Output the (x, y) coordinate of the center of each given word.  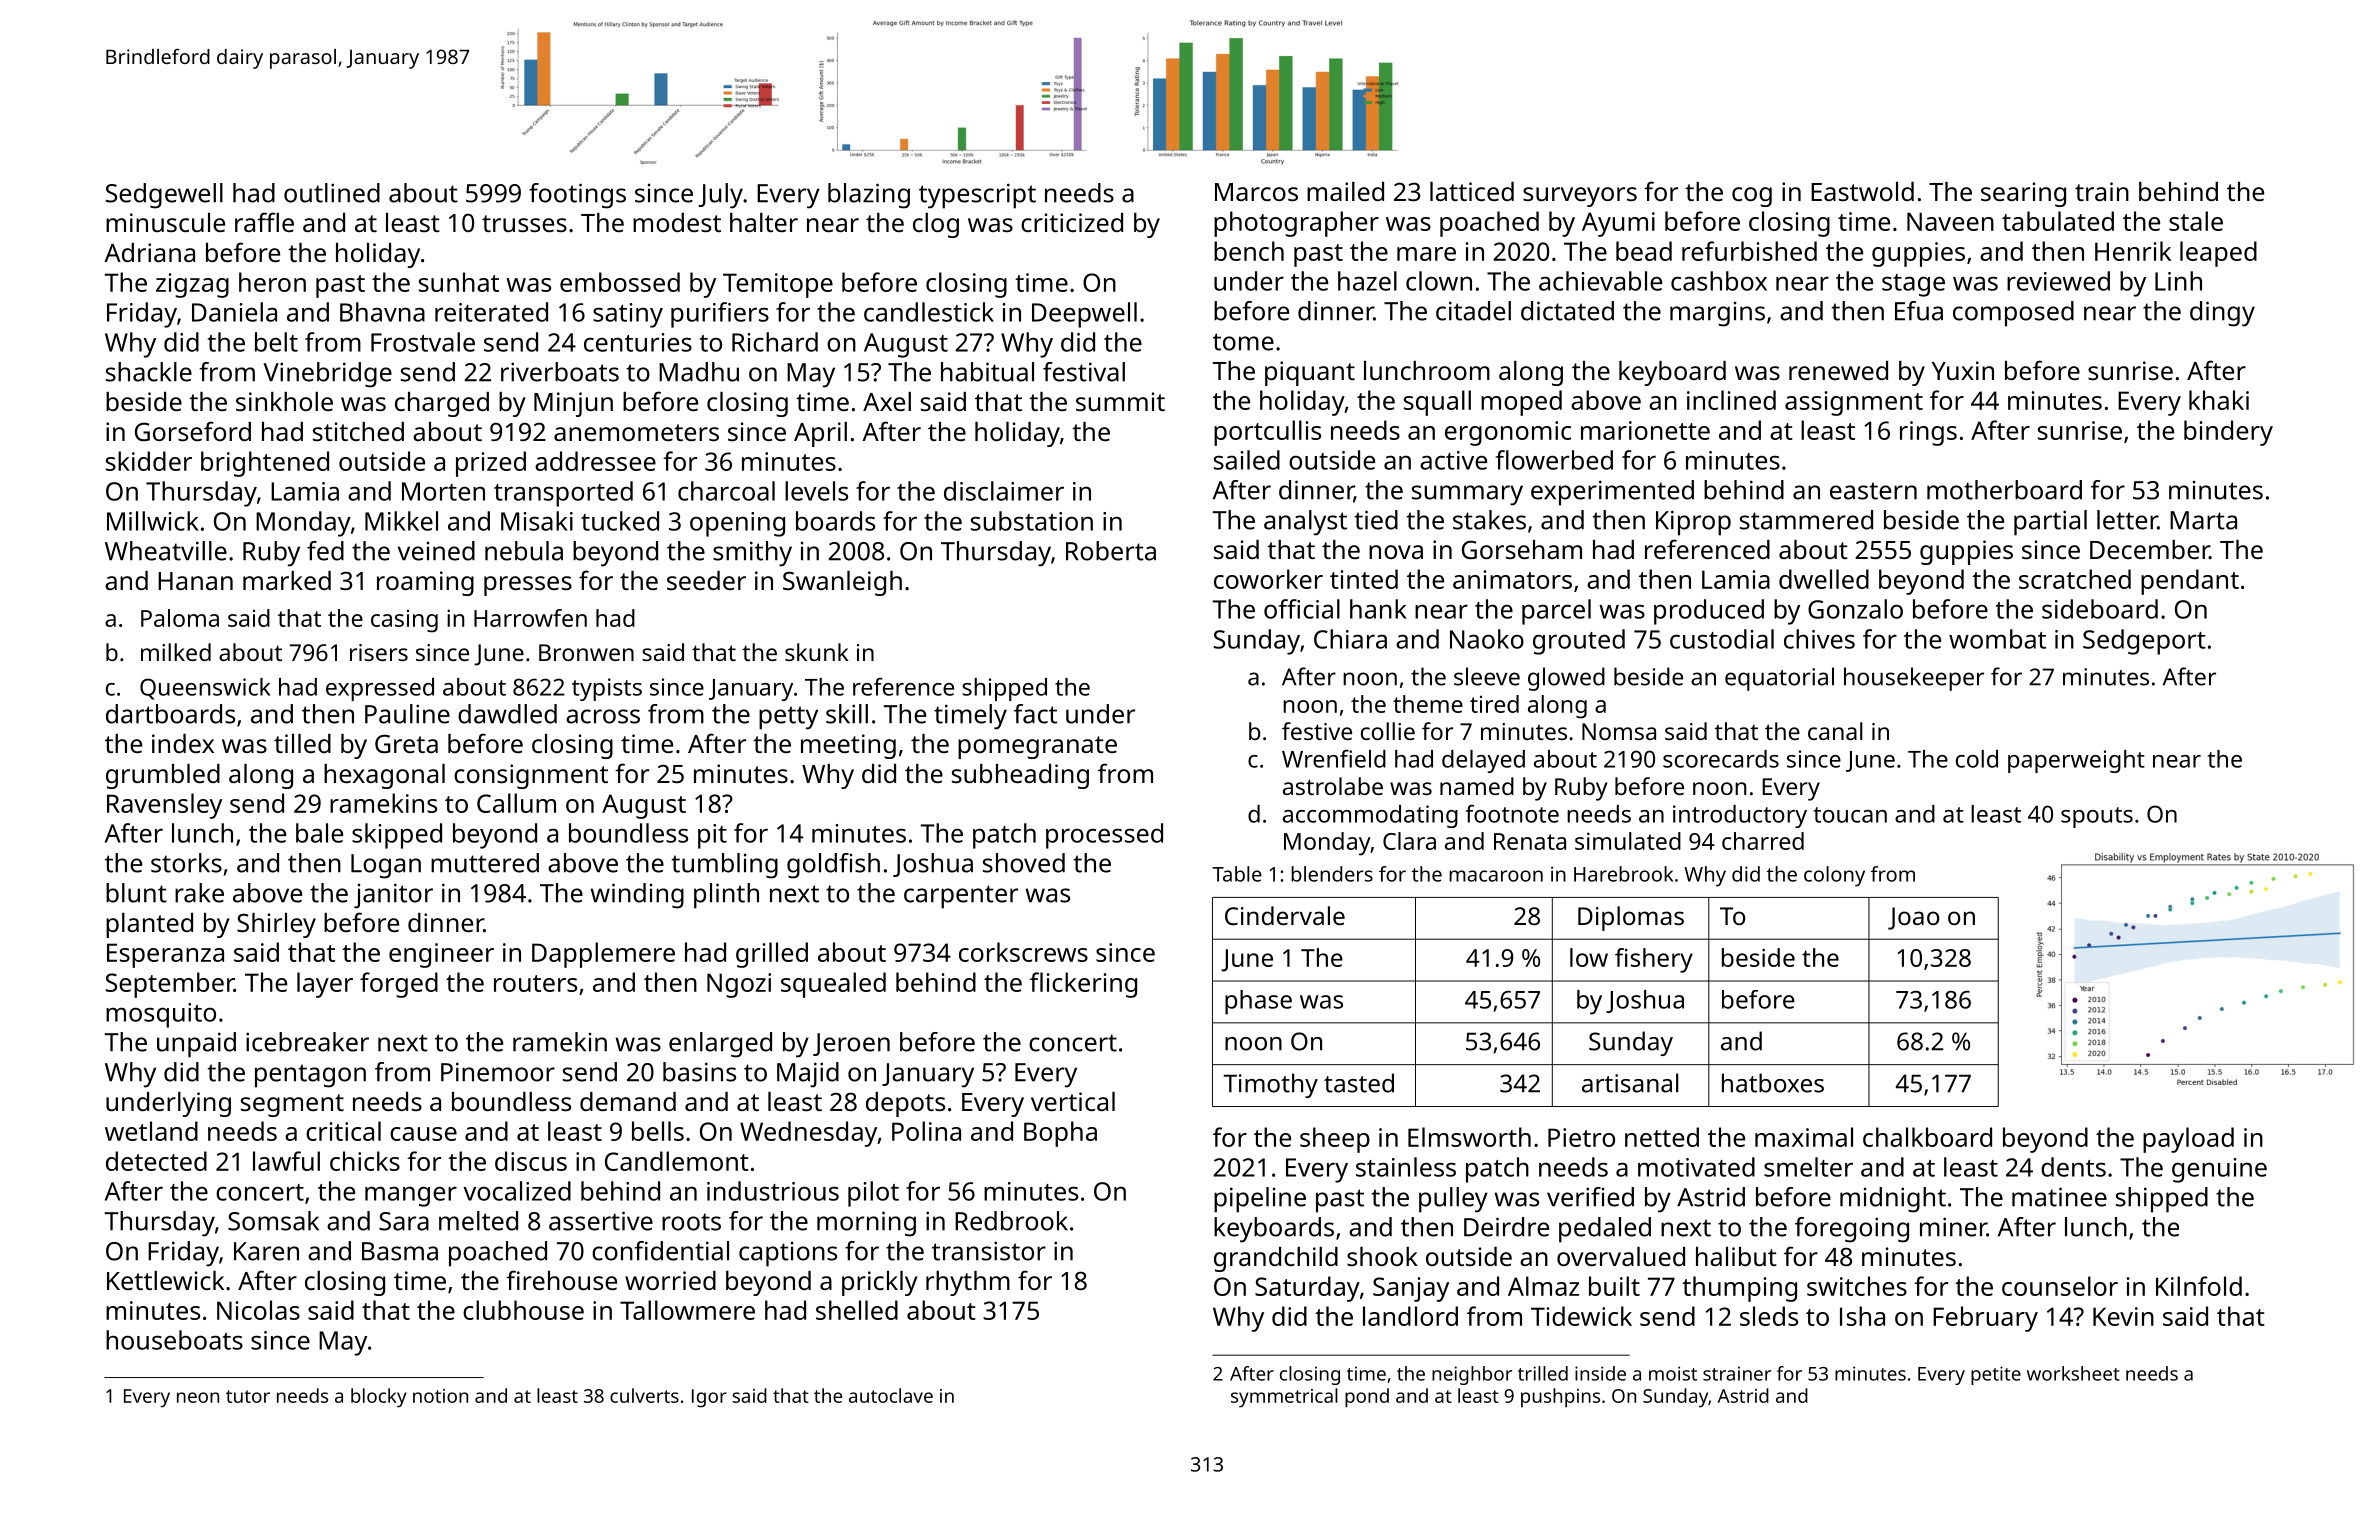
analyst (1305, 523)
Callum (516, 803)
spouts (2097, 817)
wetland (151, 1131)
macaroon (1496, 876)
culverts (644, 1395)
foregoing (1852, 1230)
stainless (1406, 1167)
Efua (1919, 311)
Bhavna (382, 312)
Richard (775, 342)
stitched (358, 431)
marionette (1645, 430)
